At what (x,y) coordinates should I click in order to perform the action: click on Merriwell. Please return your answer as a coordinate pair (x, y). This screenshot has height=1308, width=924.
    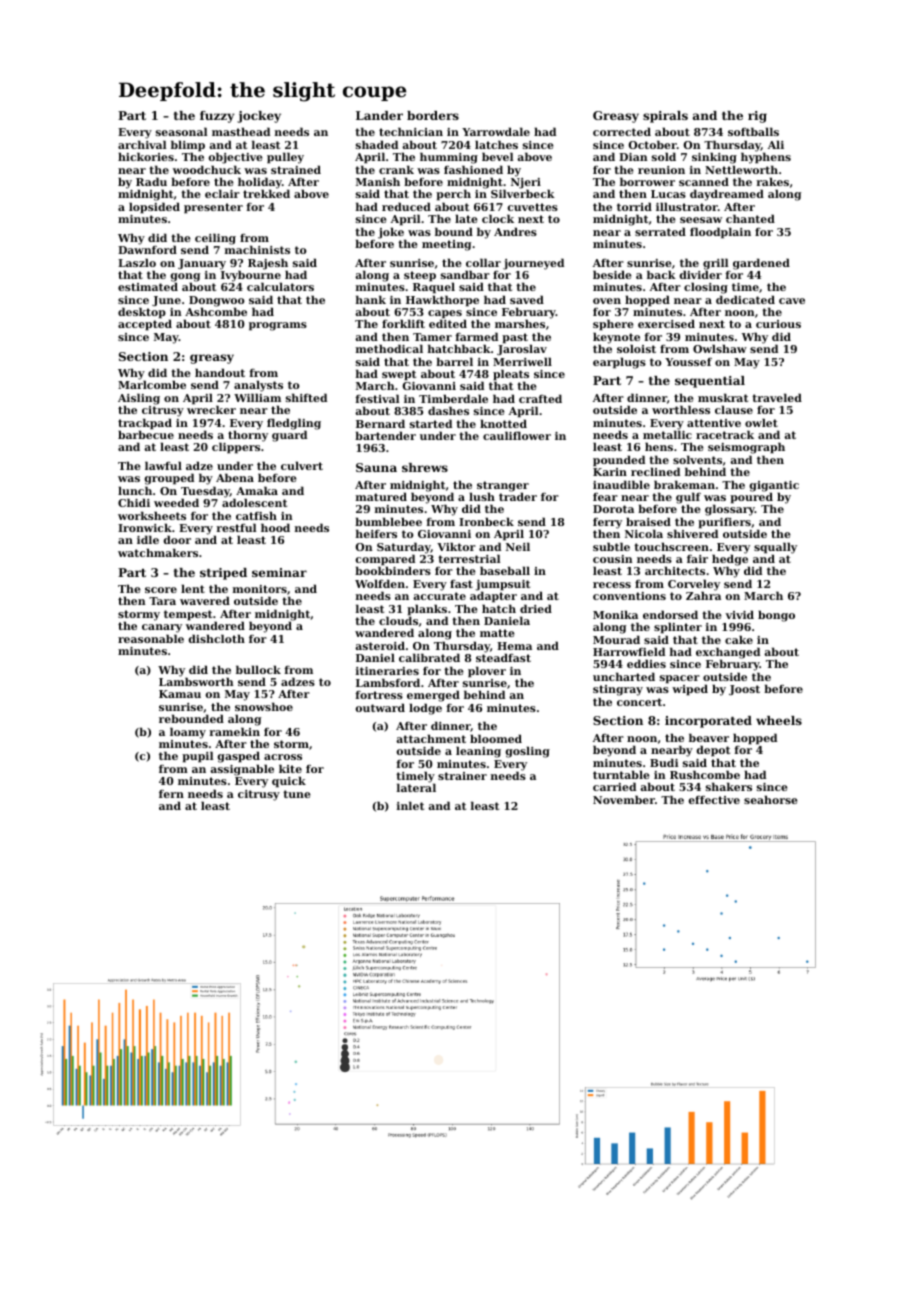
    Looking at the image, I should click on (522, 361).
